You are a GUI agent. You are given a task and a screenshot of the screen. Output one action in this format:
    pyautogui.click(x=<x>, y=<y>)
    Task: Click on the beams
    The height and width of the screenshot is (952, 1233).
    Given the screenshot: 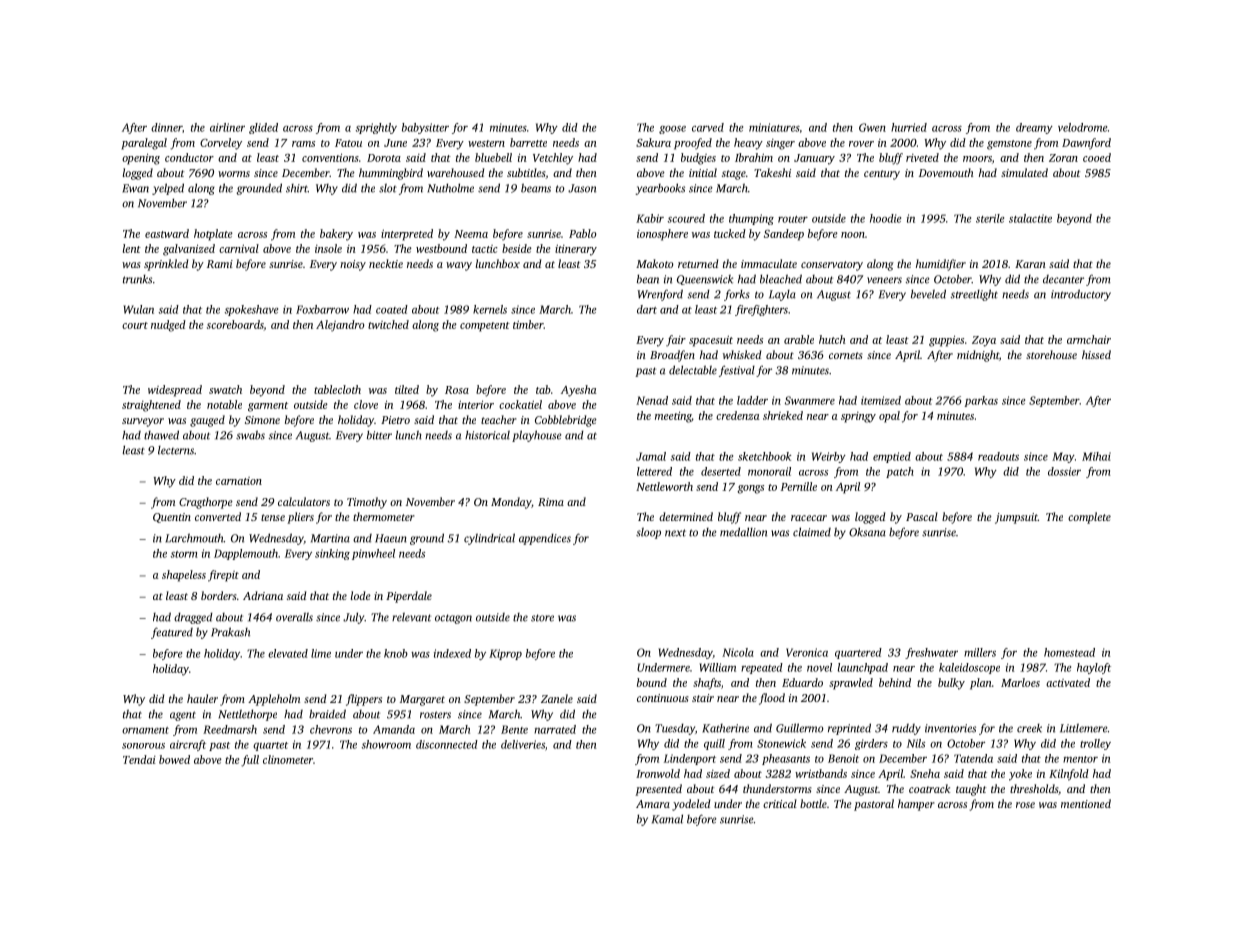 What is the action you would take?
    pyautogui.click(x=536, y=188)
